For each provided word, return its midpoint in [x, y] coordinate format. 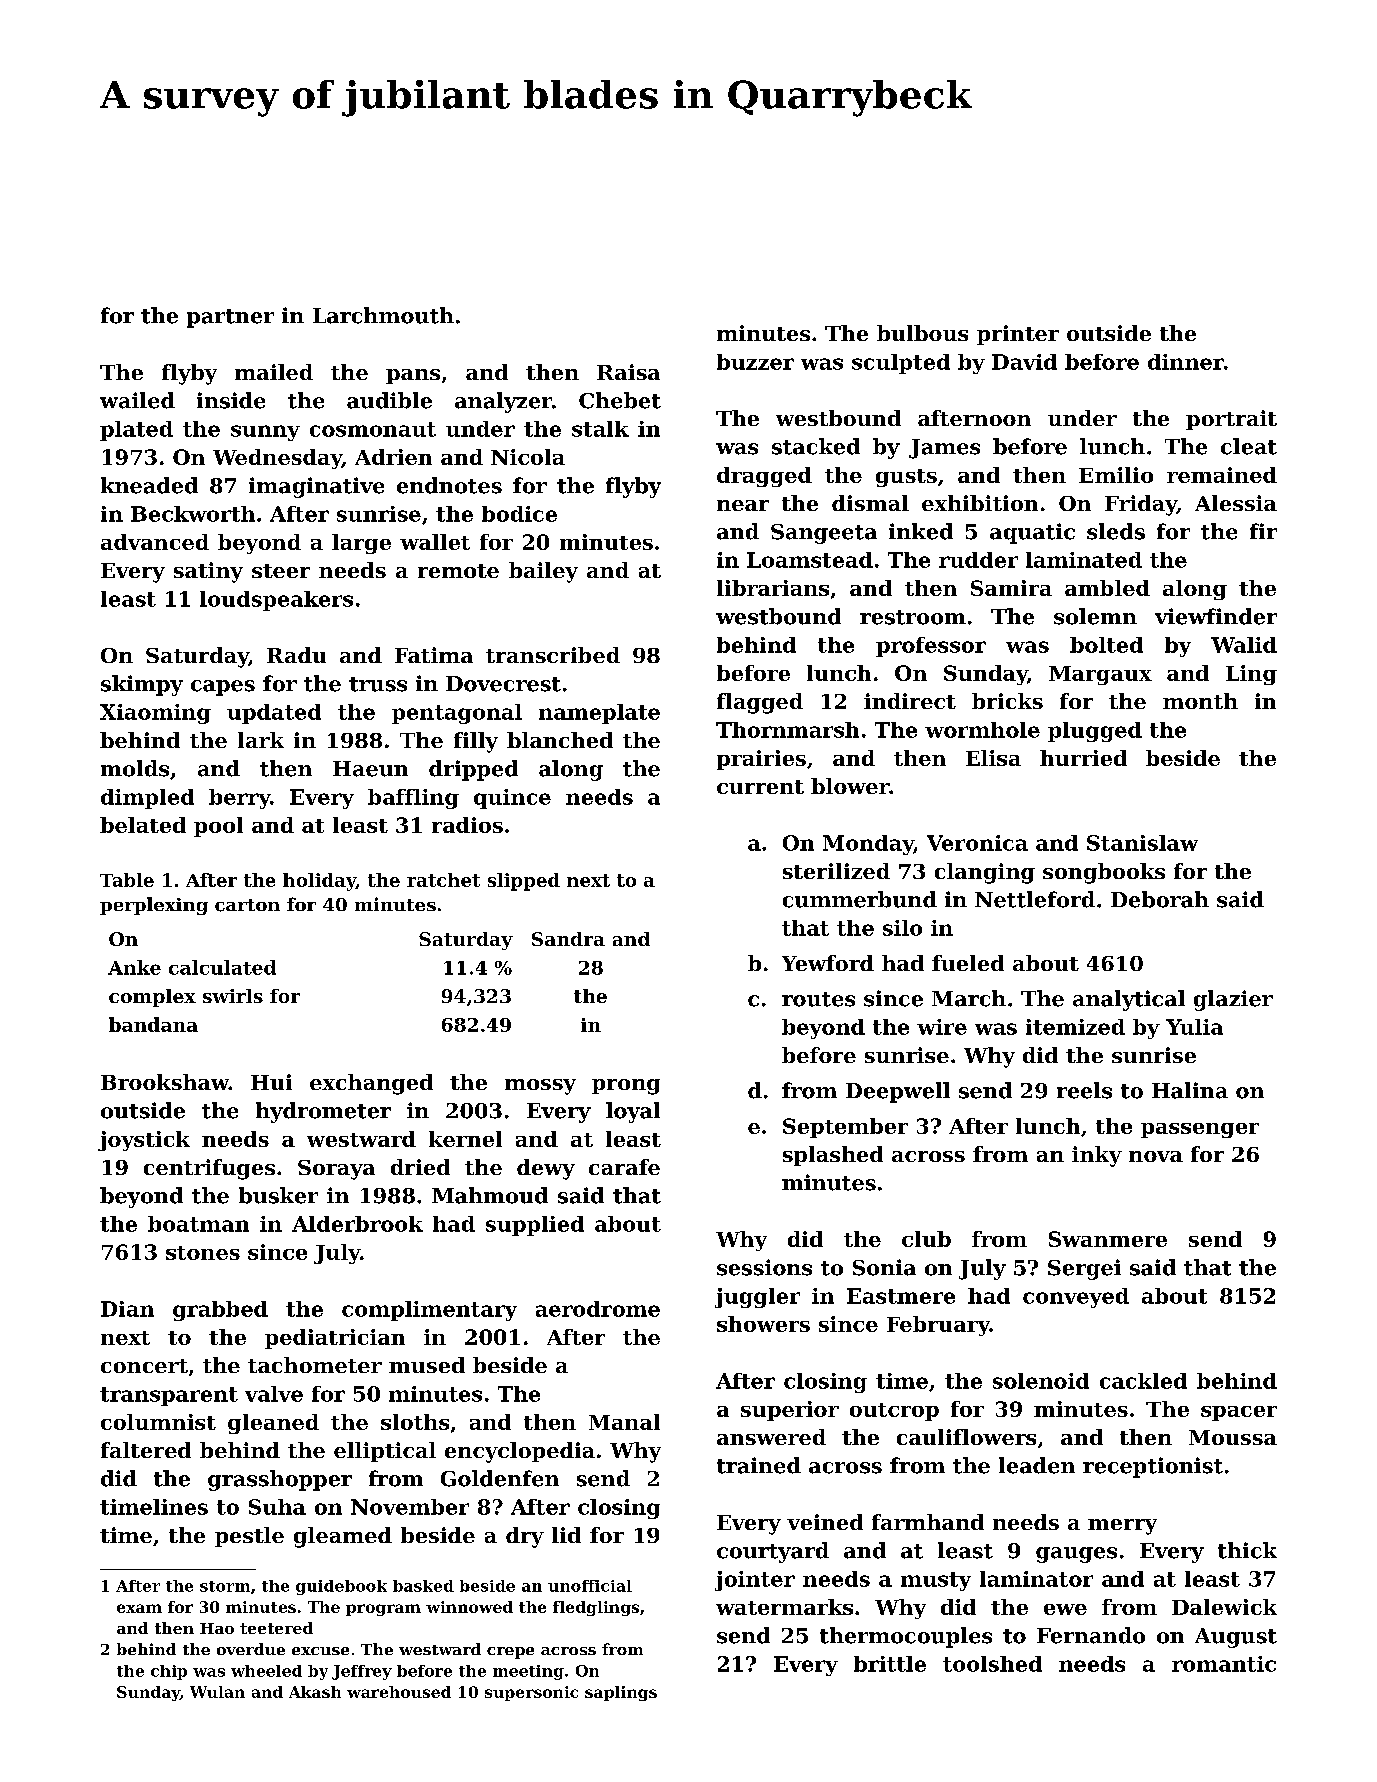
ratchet [443, 880]
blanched [560, 740]
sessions [764, 1267]
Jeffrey [362, 1672]
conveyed [1076, 1298]
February [938, 1326]
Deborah [1160, 899]
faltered [146, 1450]
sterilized [836, 871]
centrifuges [209, 1169]
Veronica [977, 843]
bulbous [922, 333]
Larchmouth [383, 315]
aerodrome [598, 1309]
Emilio [1116, 475]
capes [223, 688]
